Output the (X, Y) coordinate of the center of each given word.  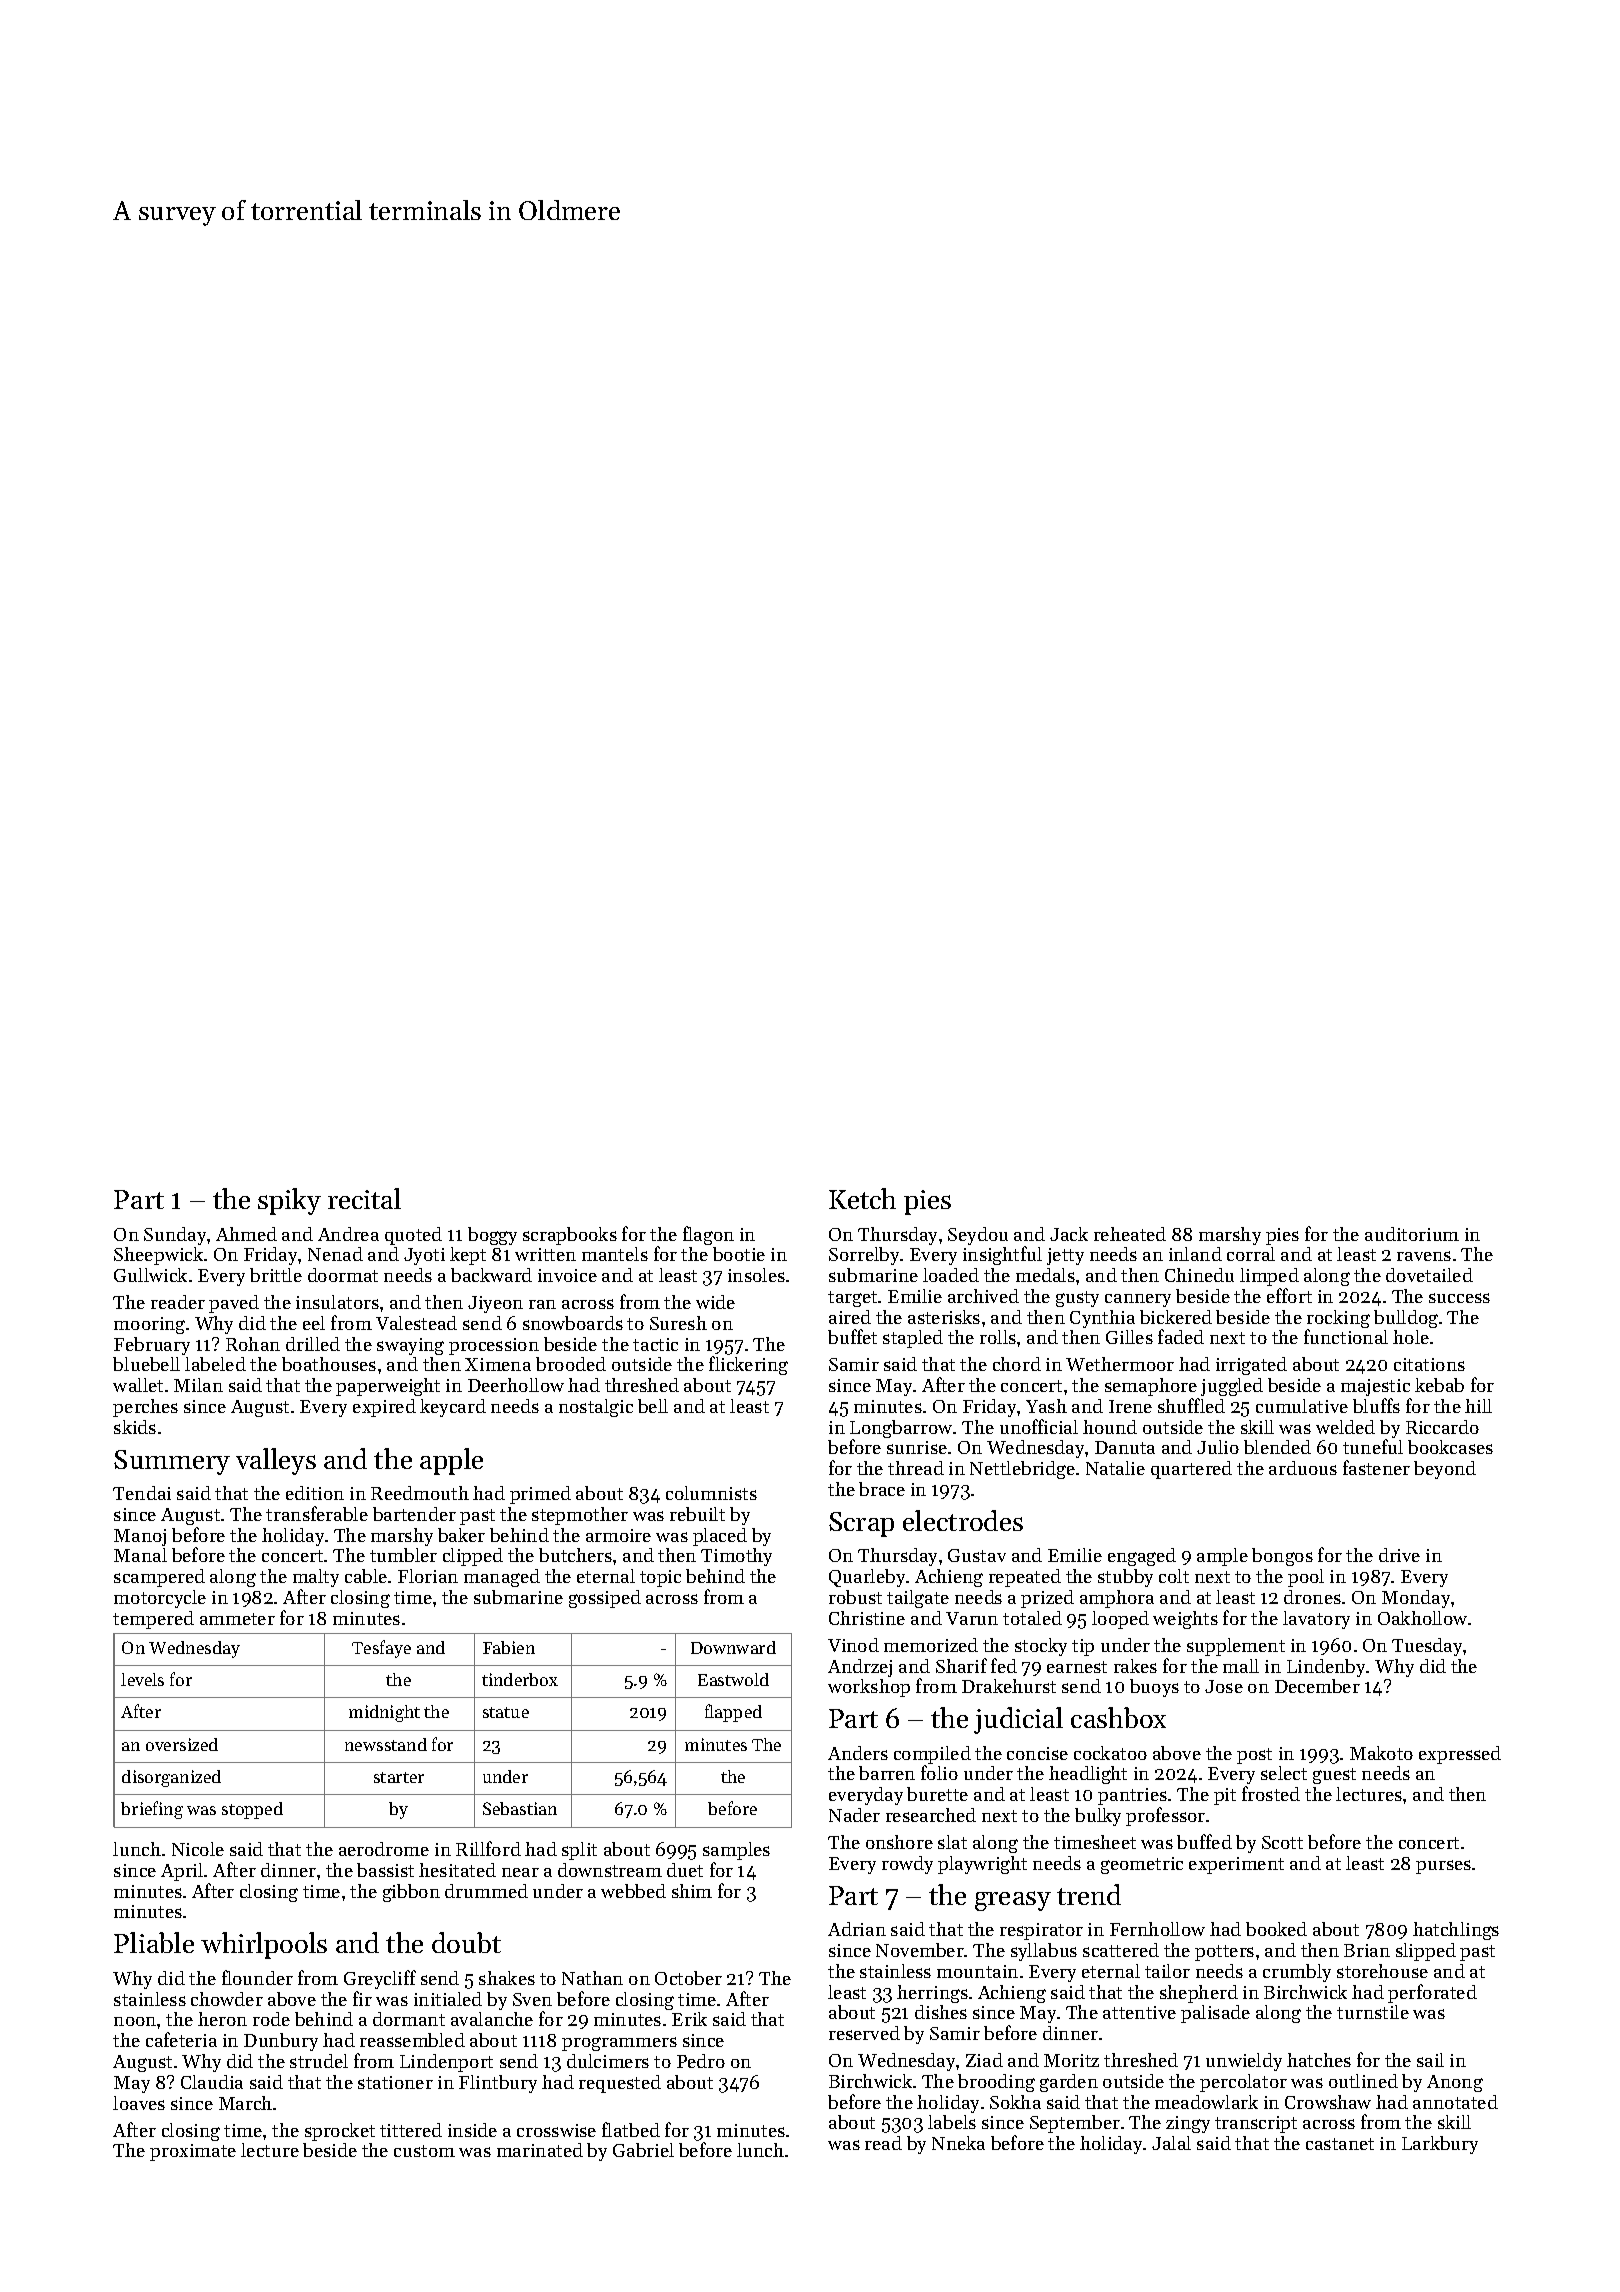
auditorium (1412, 1234)
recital (364, 1198)
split (579, 1851)
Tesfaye (381, 1649)
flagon (708, 1235)
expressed (1460, 1755)
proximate (193, 2152)
